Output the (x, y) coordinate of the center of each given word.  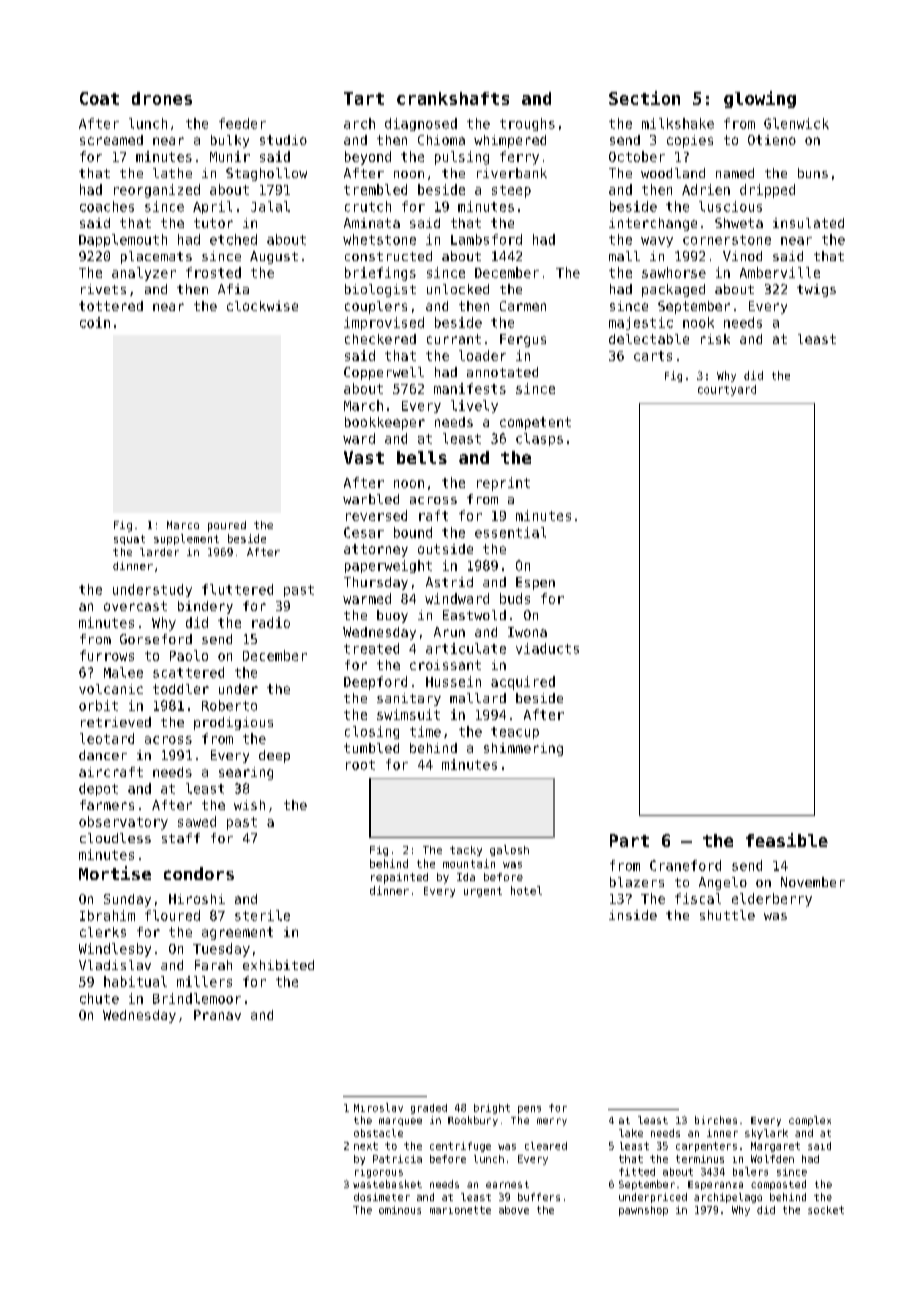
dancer (103, 755)
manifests (470, 388)
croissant (445, 665)
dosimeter (382, 1197)
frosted (213, 272)
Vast (364, 457)
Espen (535, 583)
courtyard (727, 390)
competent (535, 423)
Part (629, 840)
